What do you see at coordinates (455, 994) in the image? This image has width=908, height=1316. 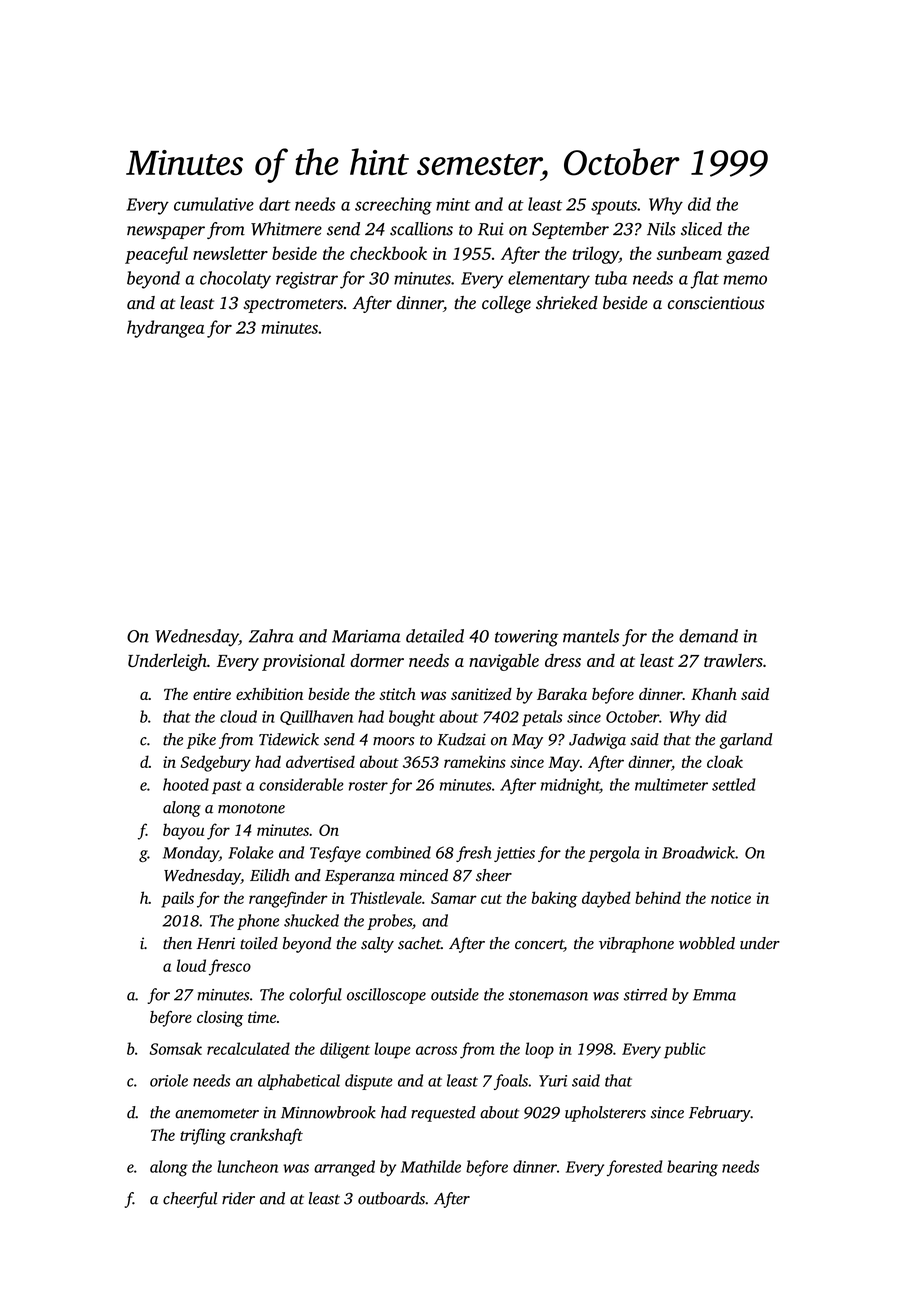 I see `outside` at bounding box center [455, 994].
